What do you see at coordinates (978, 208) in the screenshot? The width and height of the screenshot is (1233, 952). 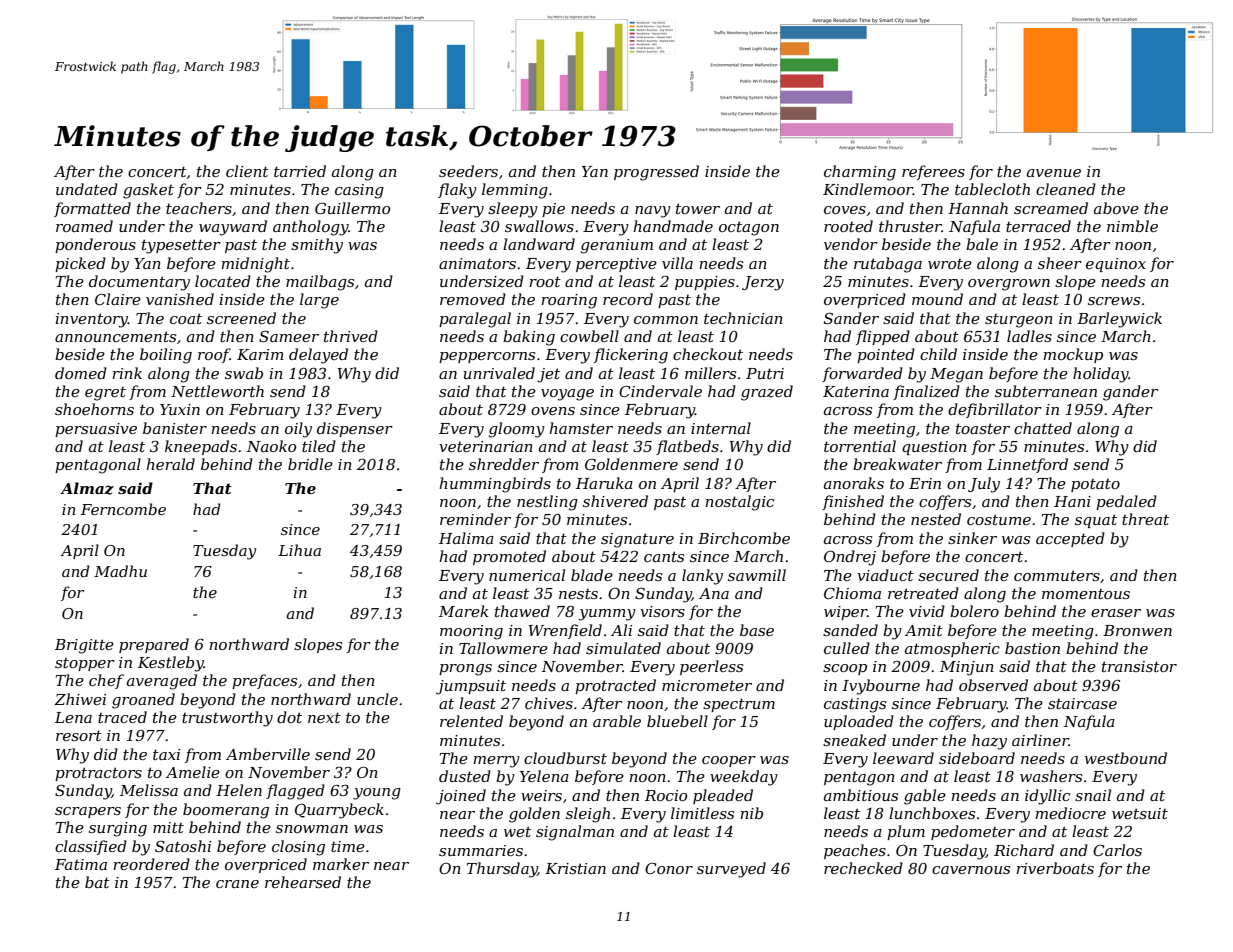 I see `Hannah` at bounding box center [978, 208].
